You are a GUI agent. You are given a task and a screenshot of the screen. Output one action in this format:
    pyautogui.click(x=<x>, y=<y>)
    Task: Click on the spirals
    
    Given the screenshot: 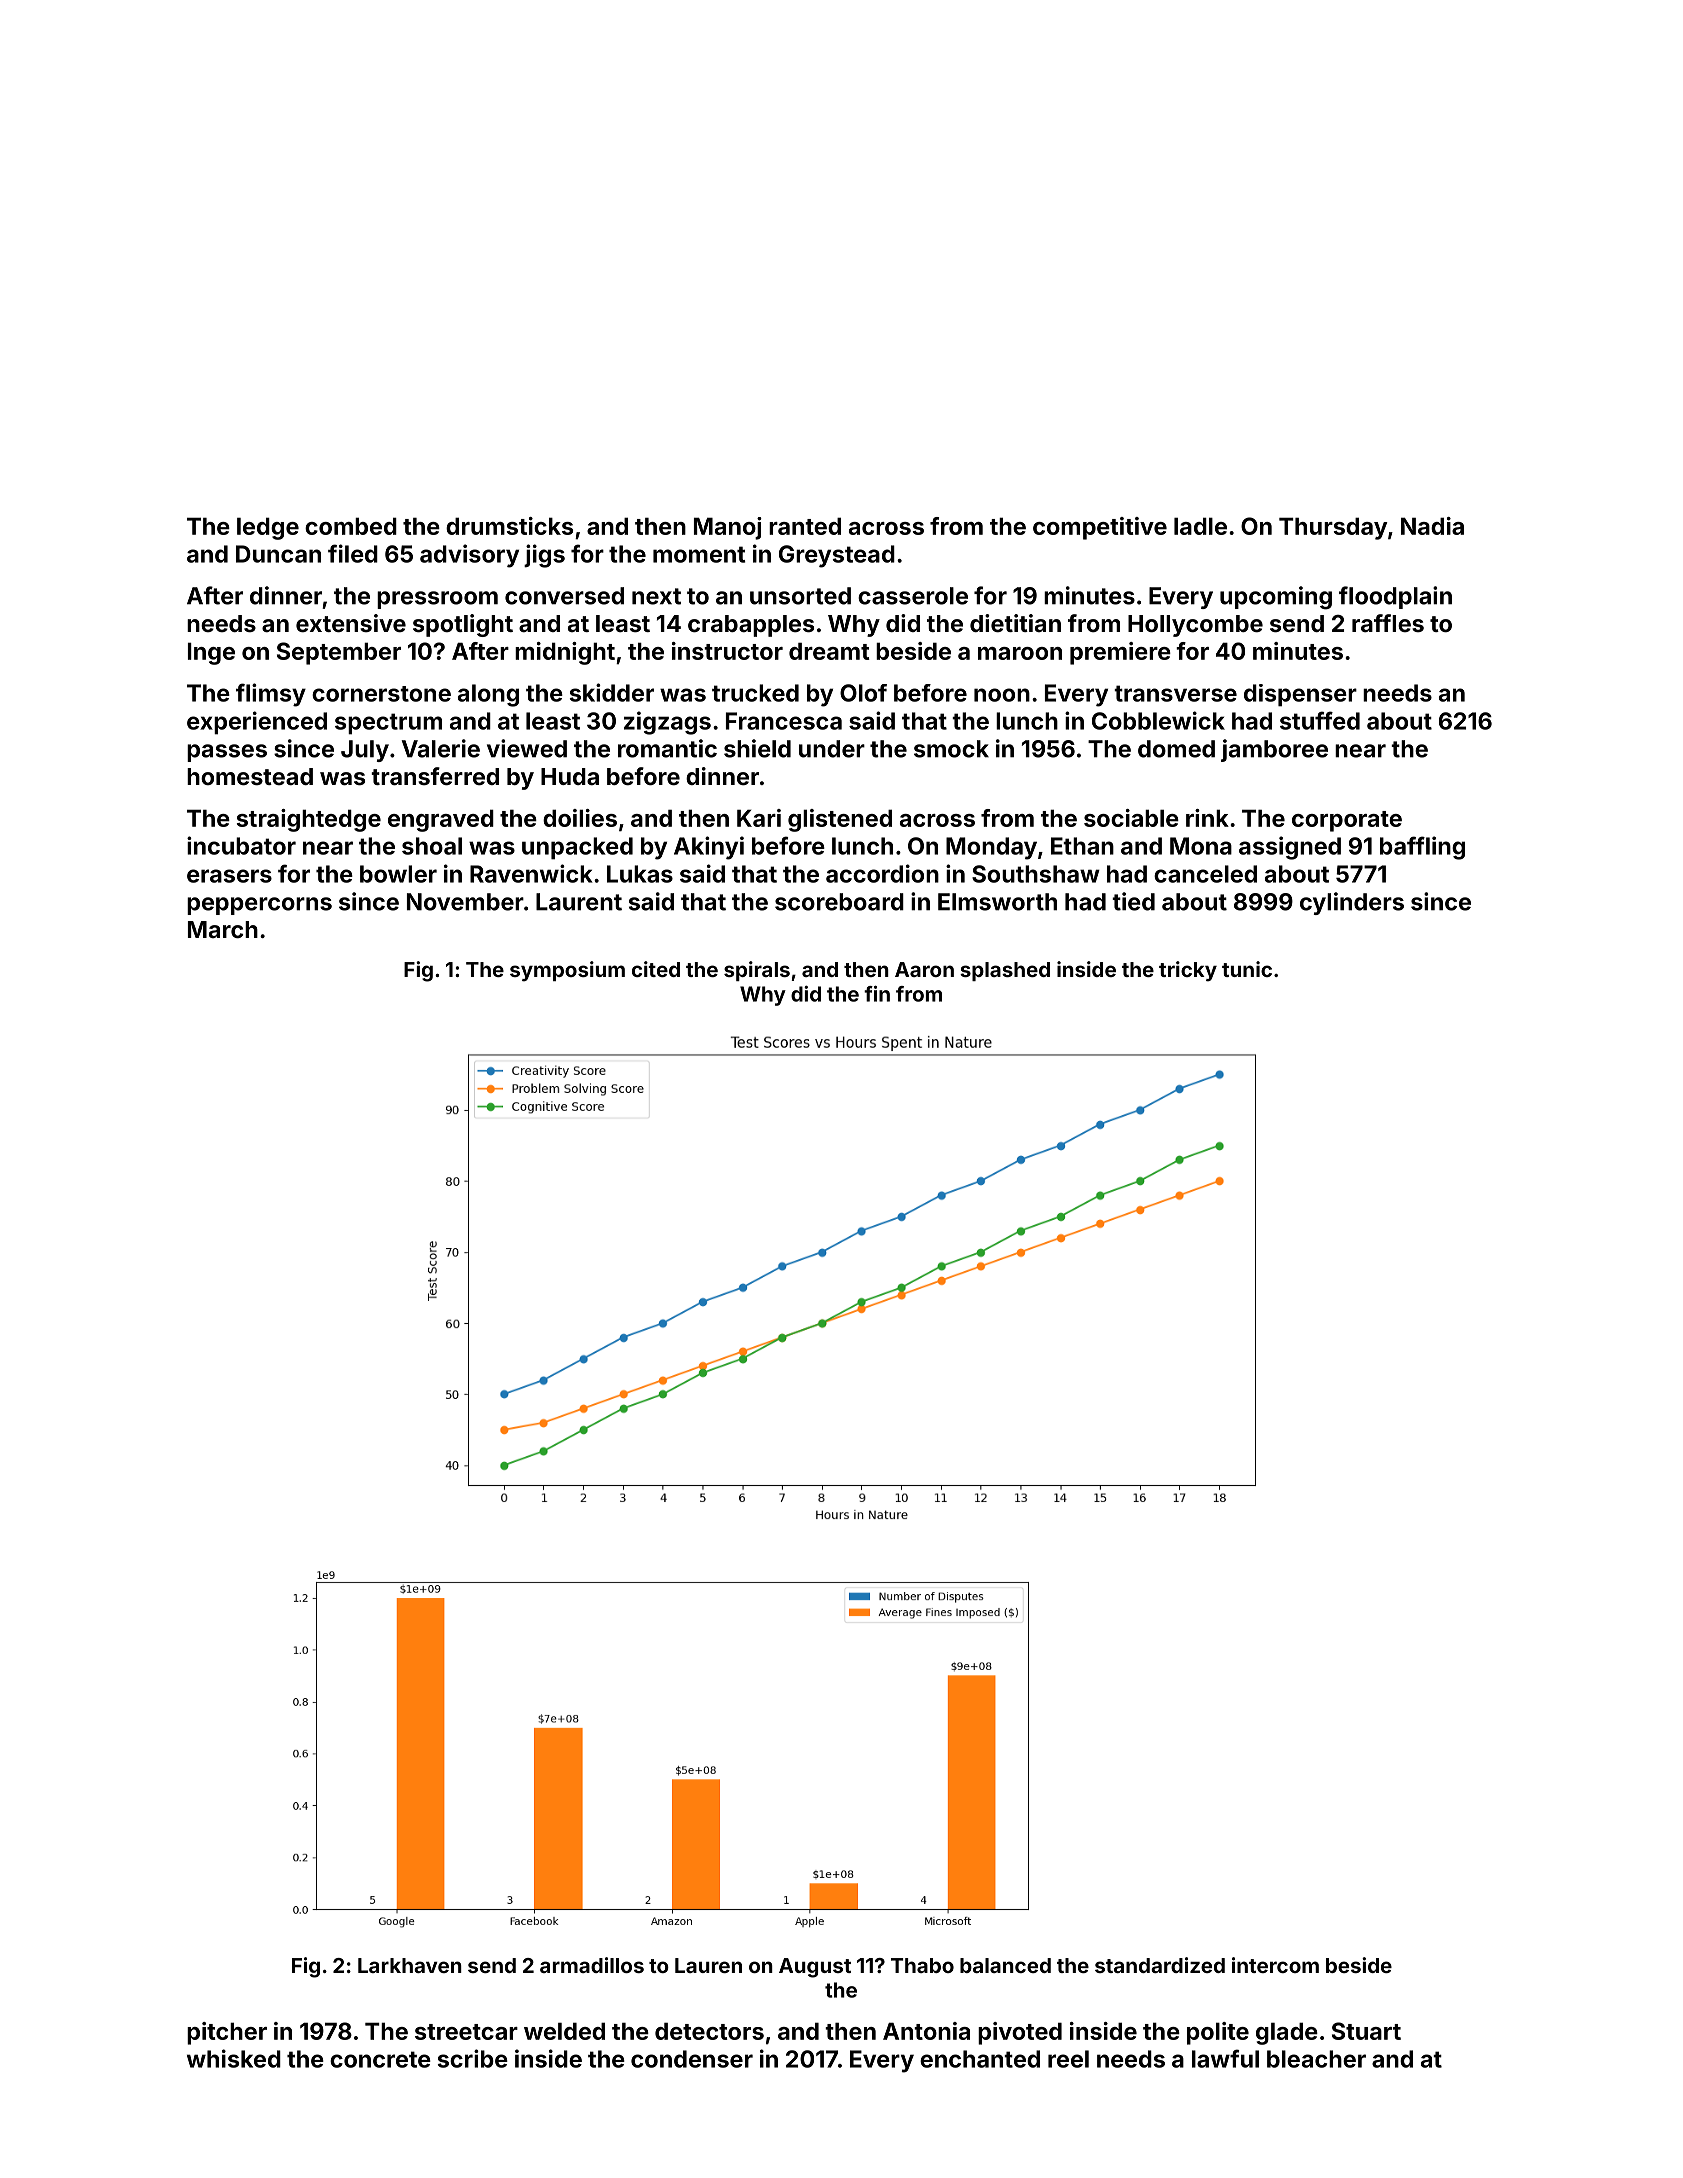 What is the action you would take?
    pyautogui.click(x=757, y=971)
